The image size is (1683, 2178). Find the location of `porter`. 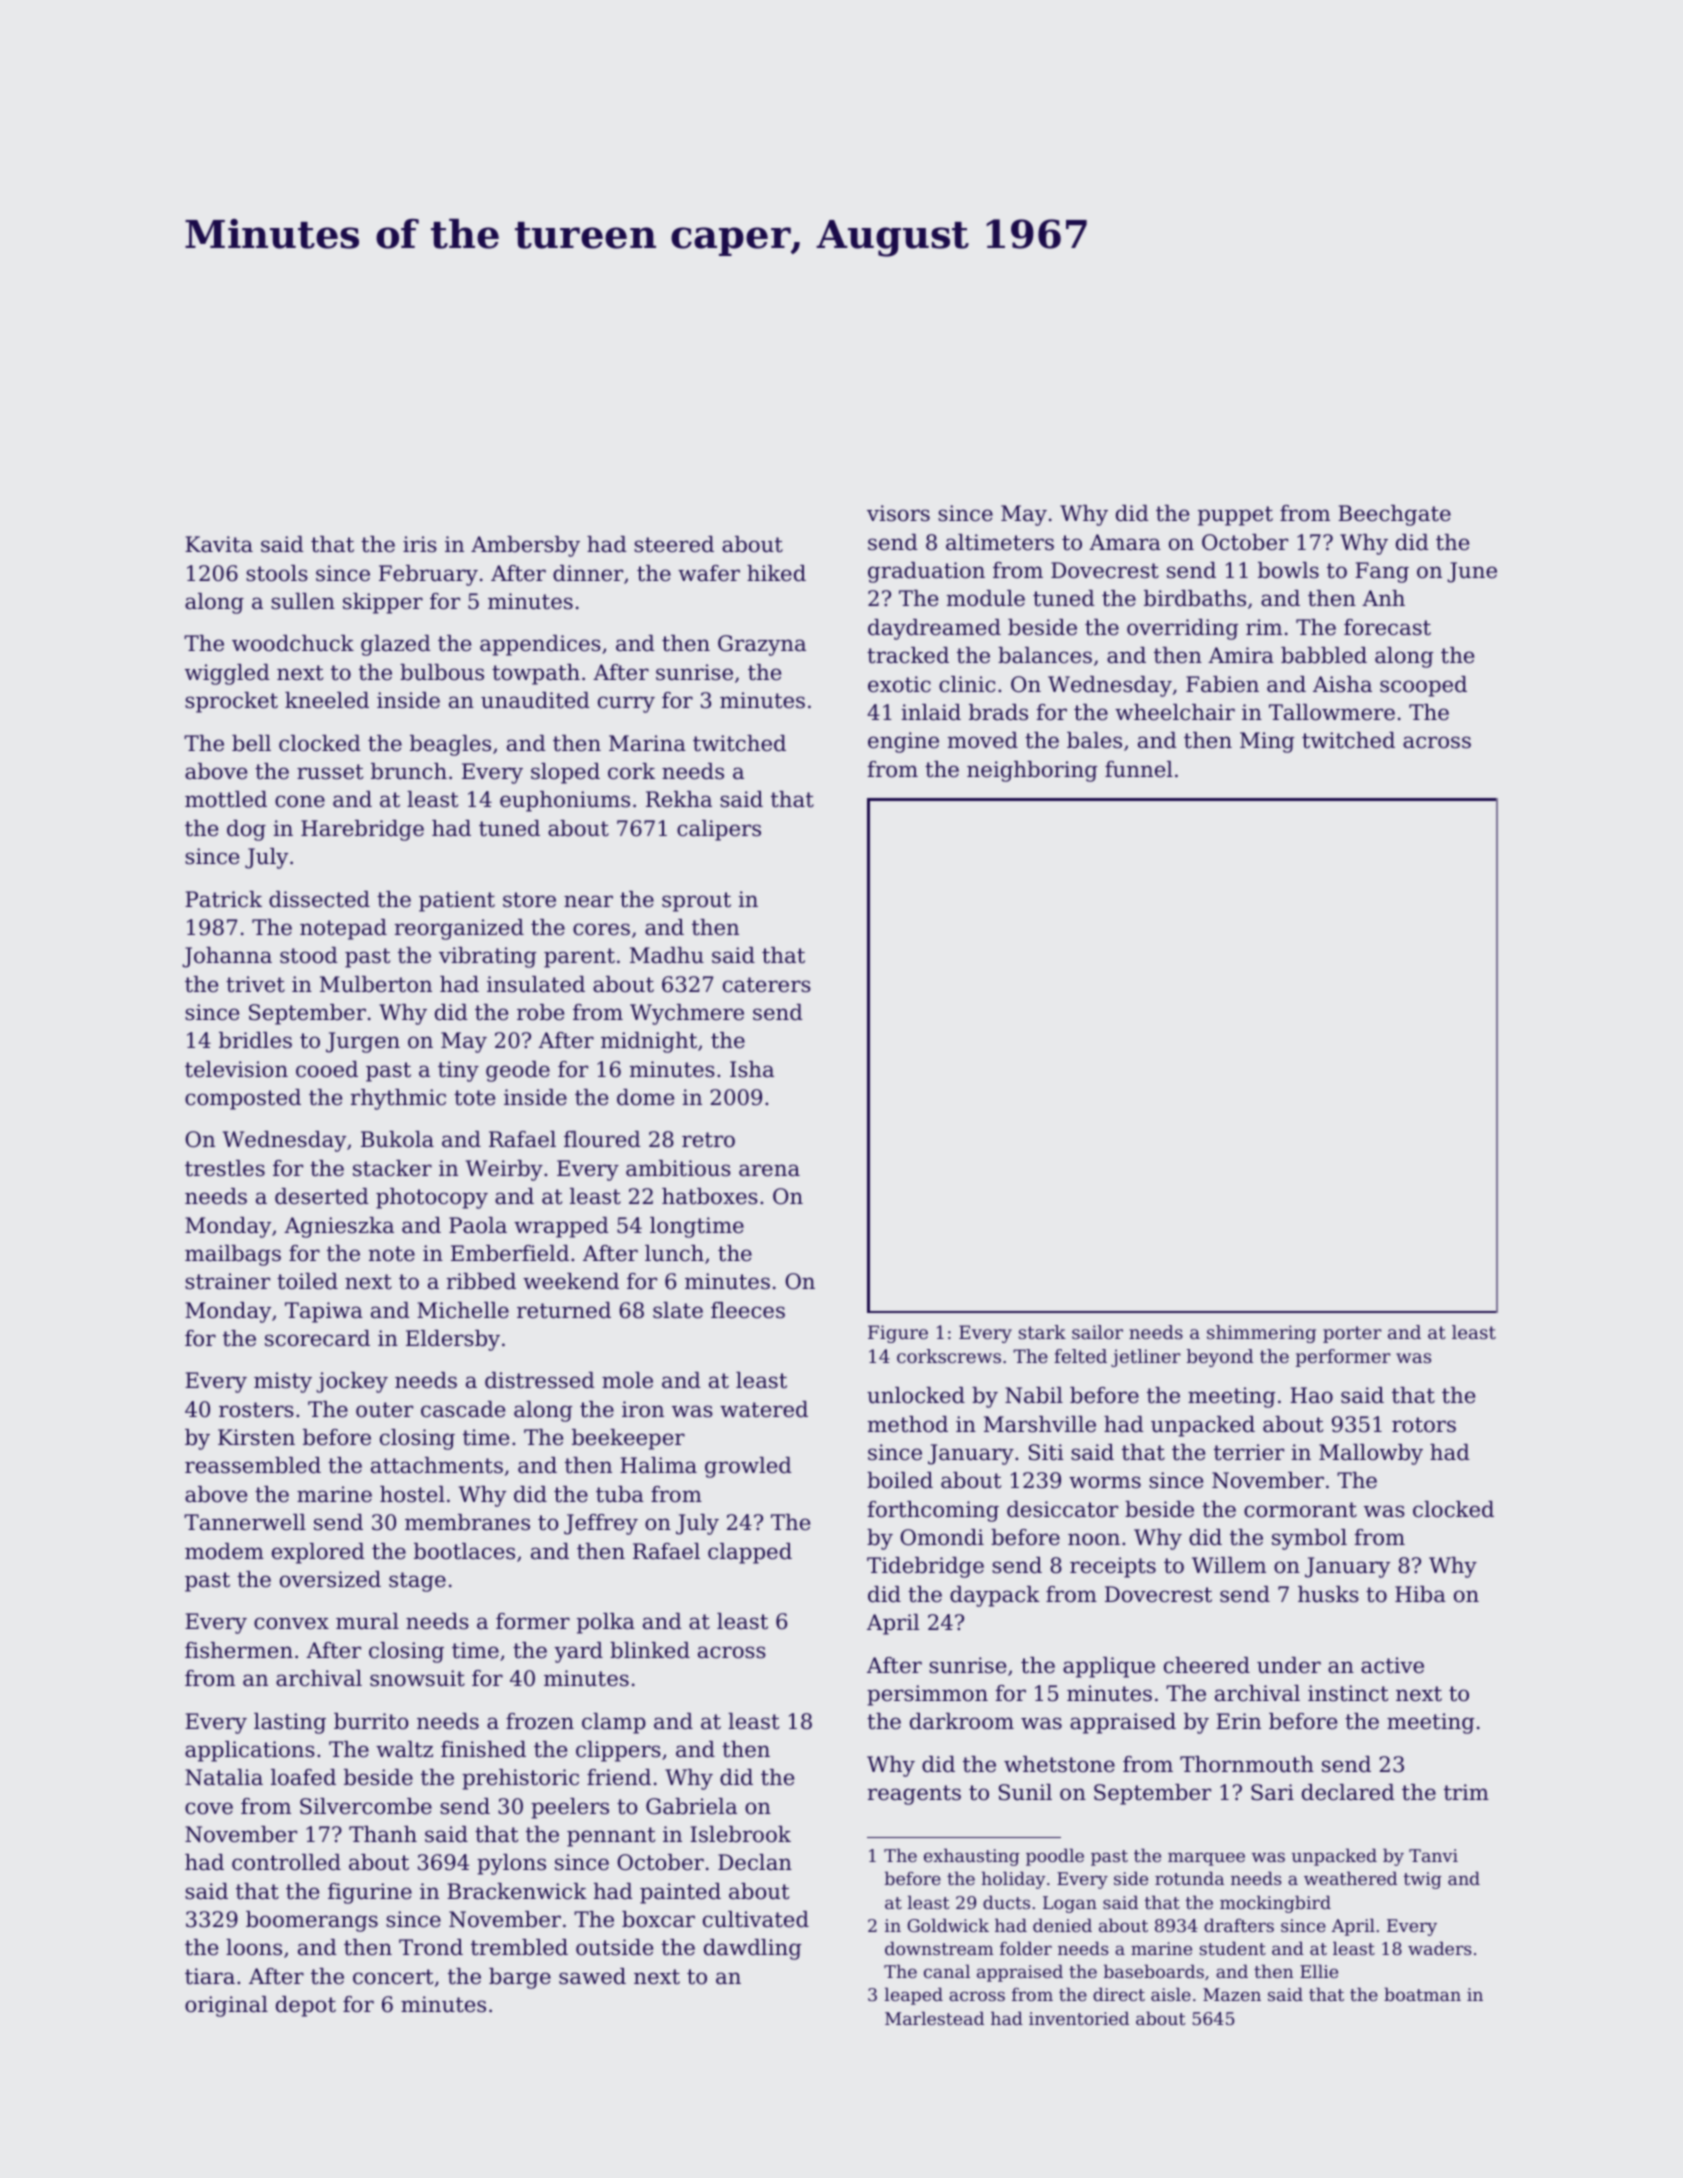

porter is located at coordinates (1352, 1334).
